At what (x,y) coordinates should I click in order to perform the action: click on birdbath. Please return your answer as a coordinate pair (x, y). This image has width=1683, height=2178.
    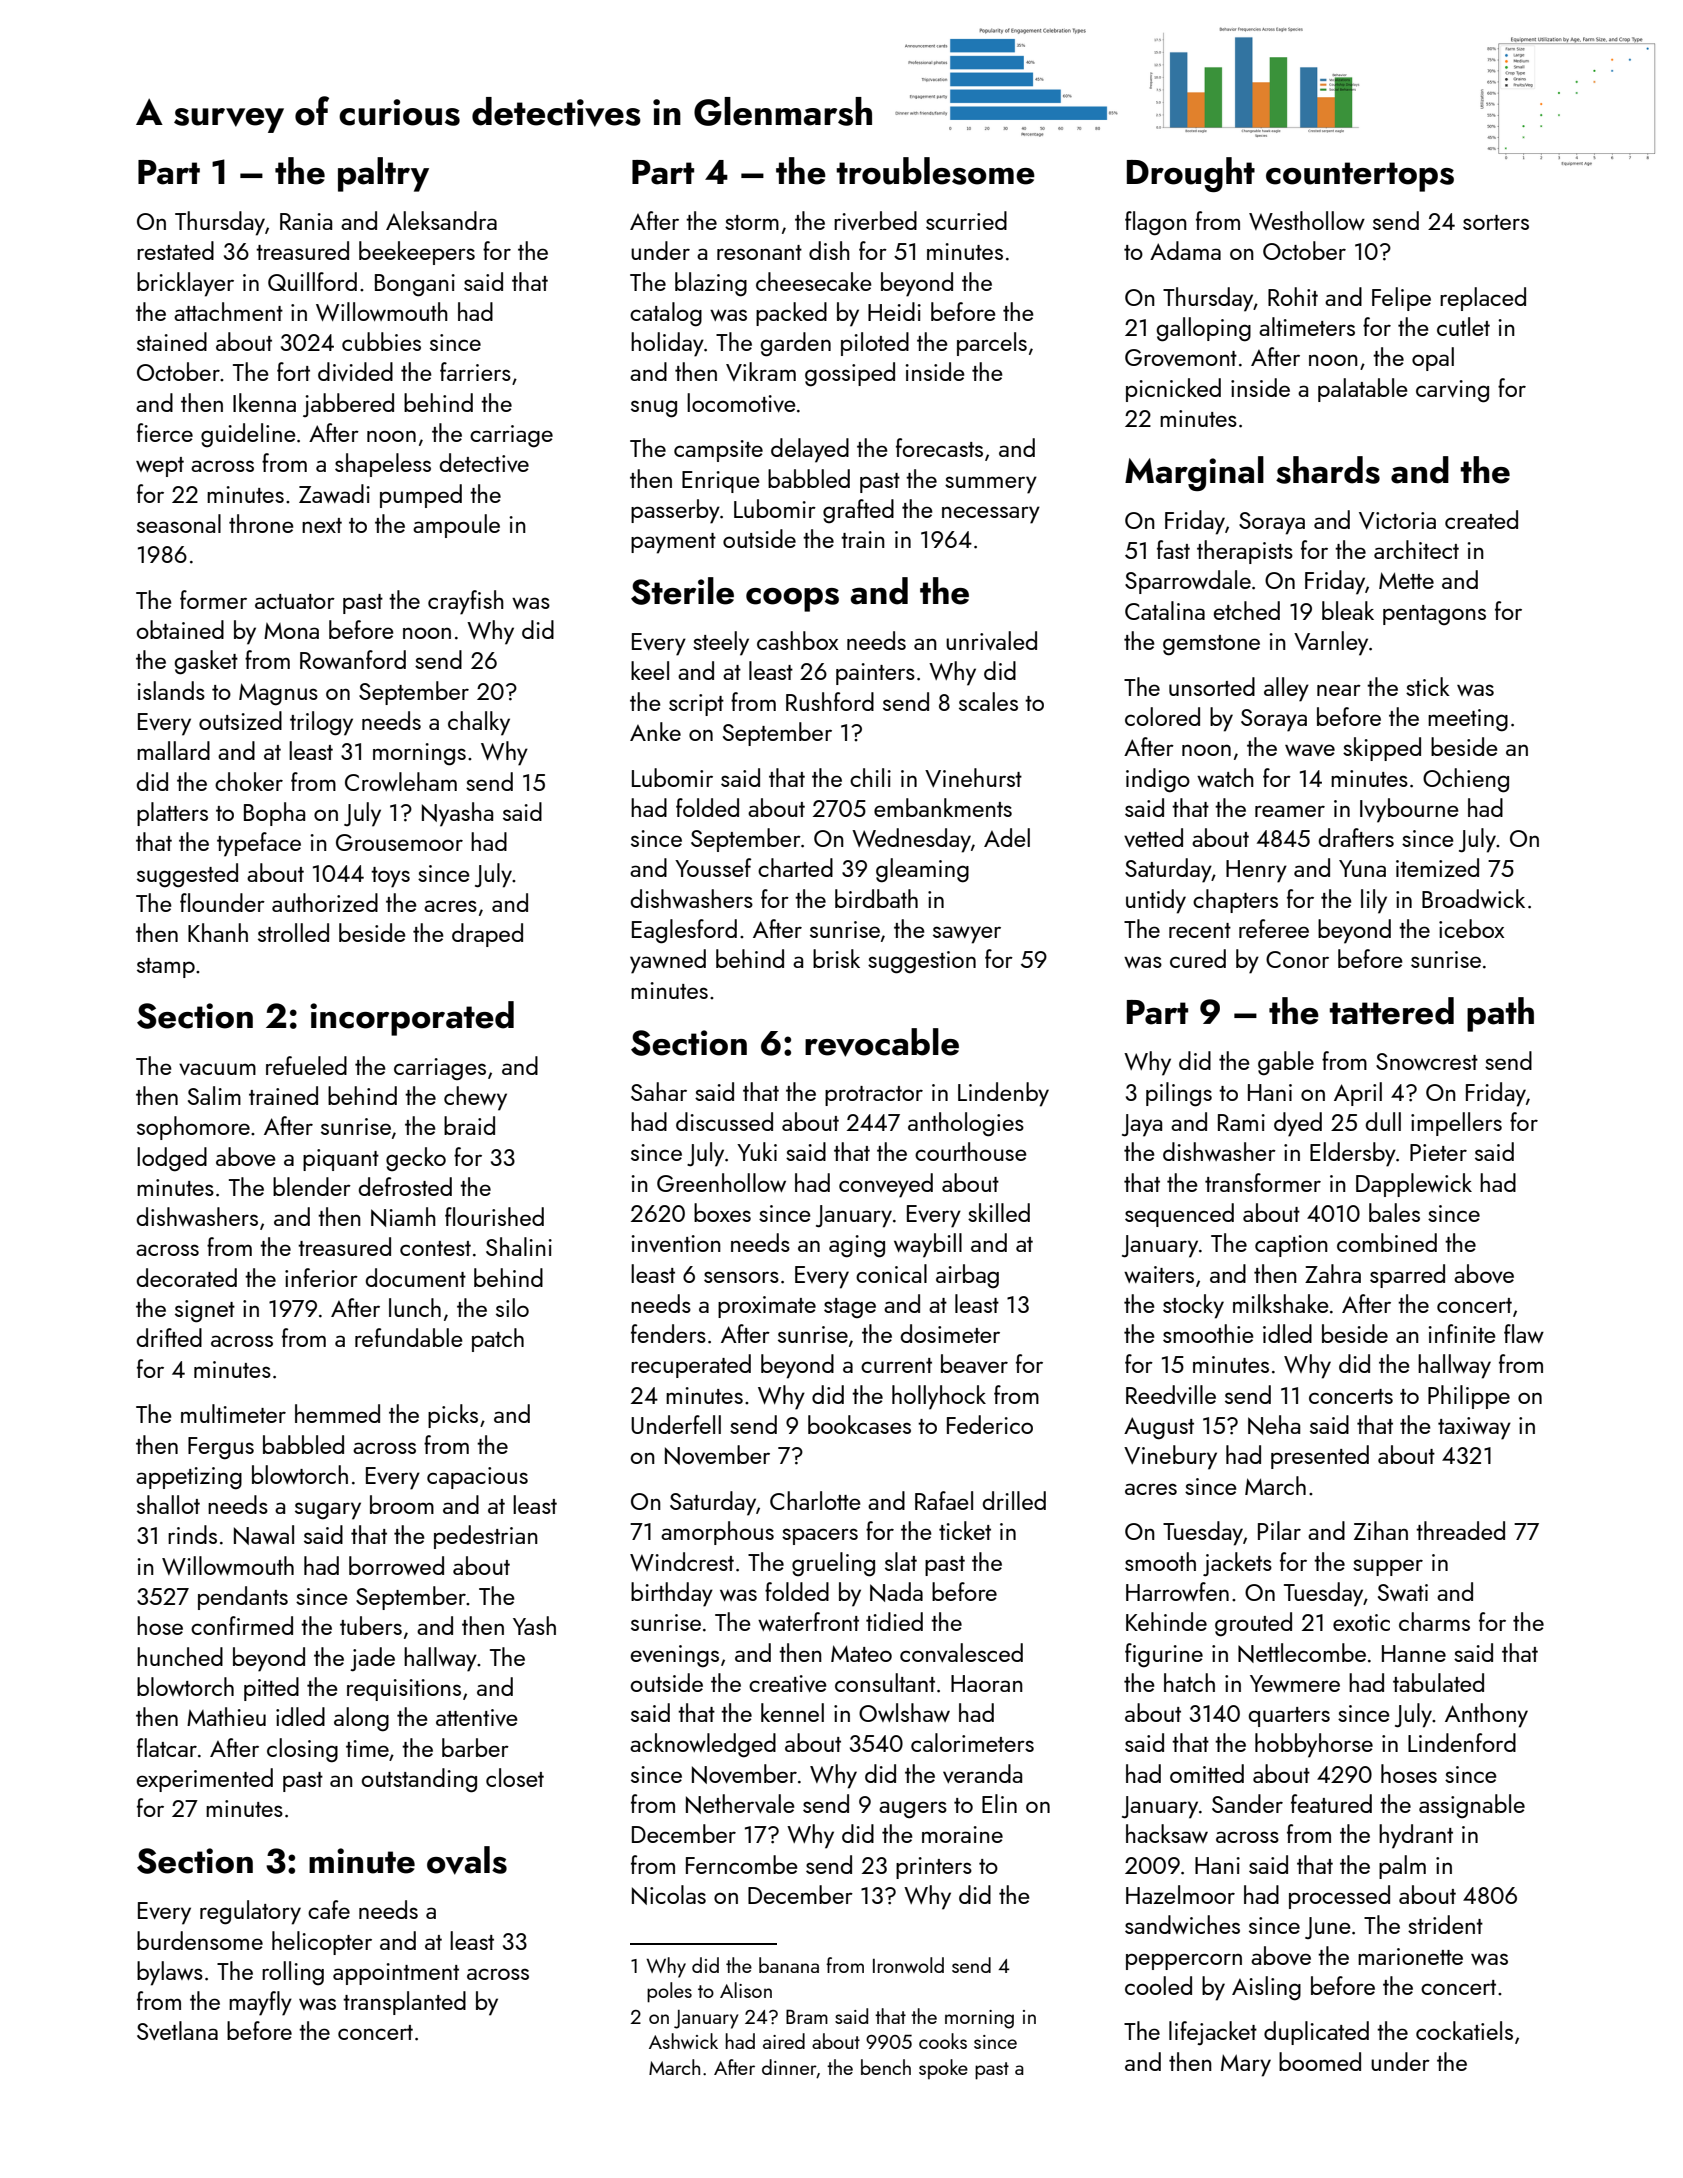
    Looking at the image, I should click on (876, 898).
